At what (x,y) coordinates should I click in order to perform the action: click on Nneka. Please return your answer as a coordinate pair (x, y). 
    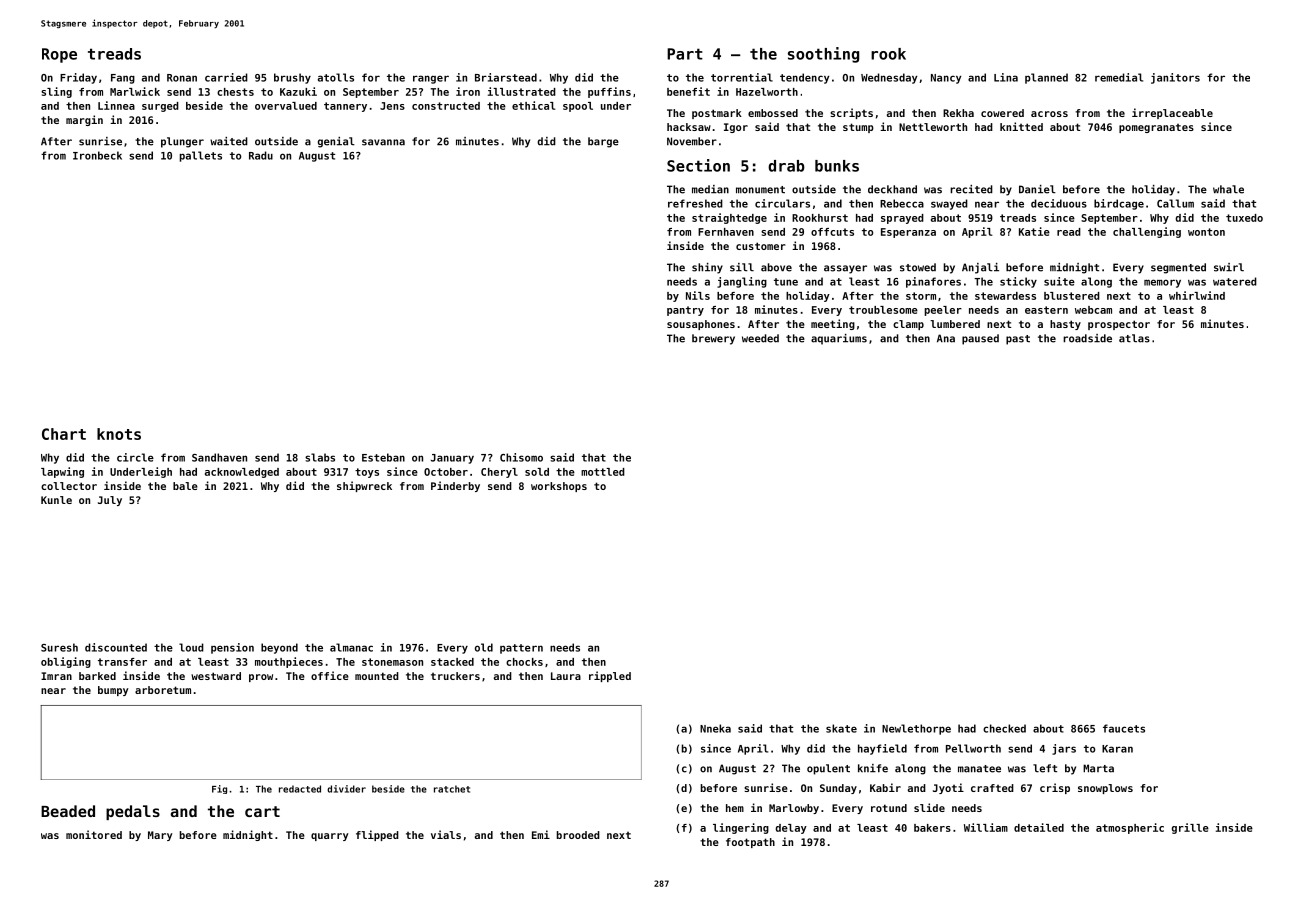
    Looking at the image, I should click on (715, 728).
